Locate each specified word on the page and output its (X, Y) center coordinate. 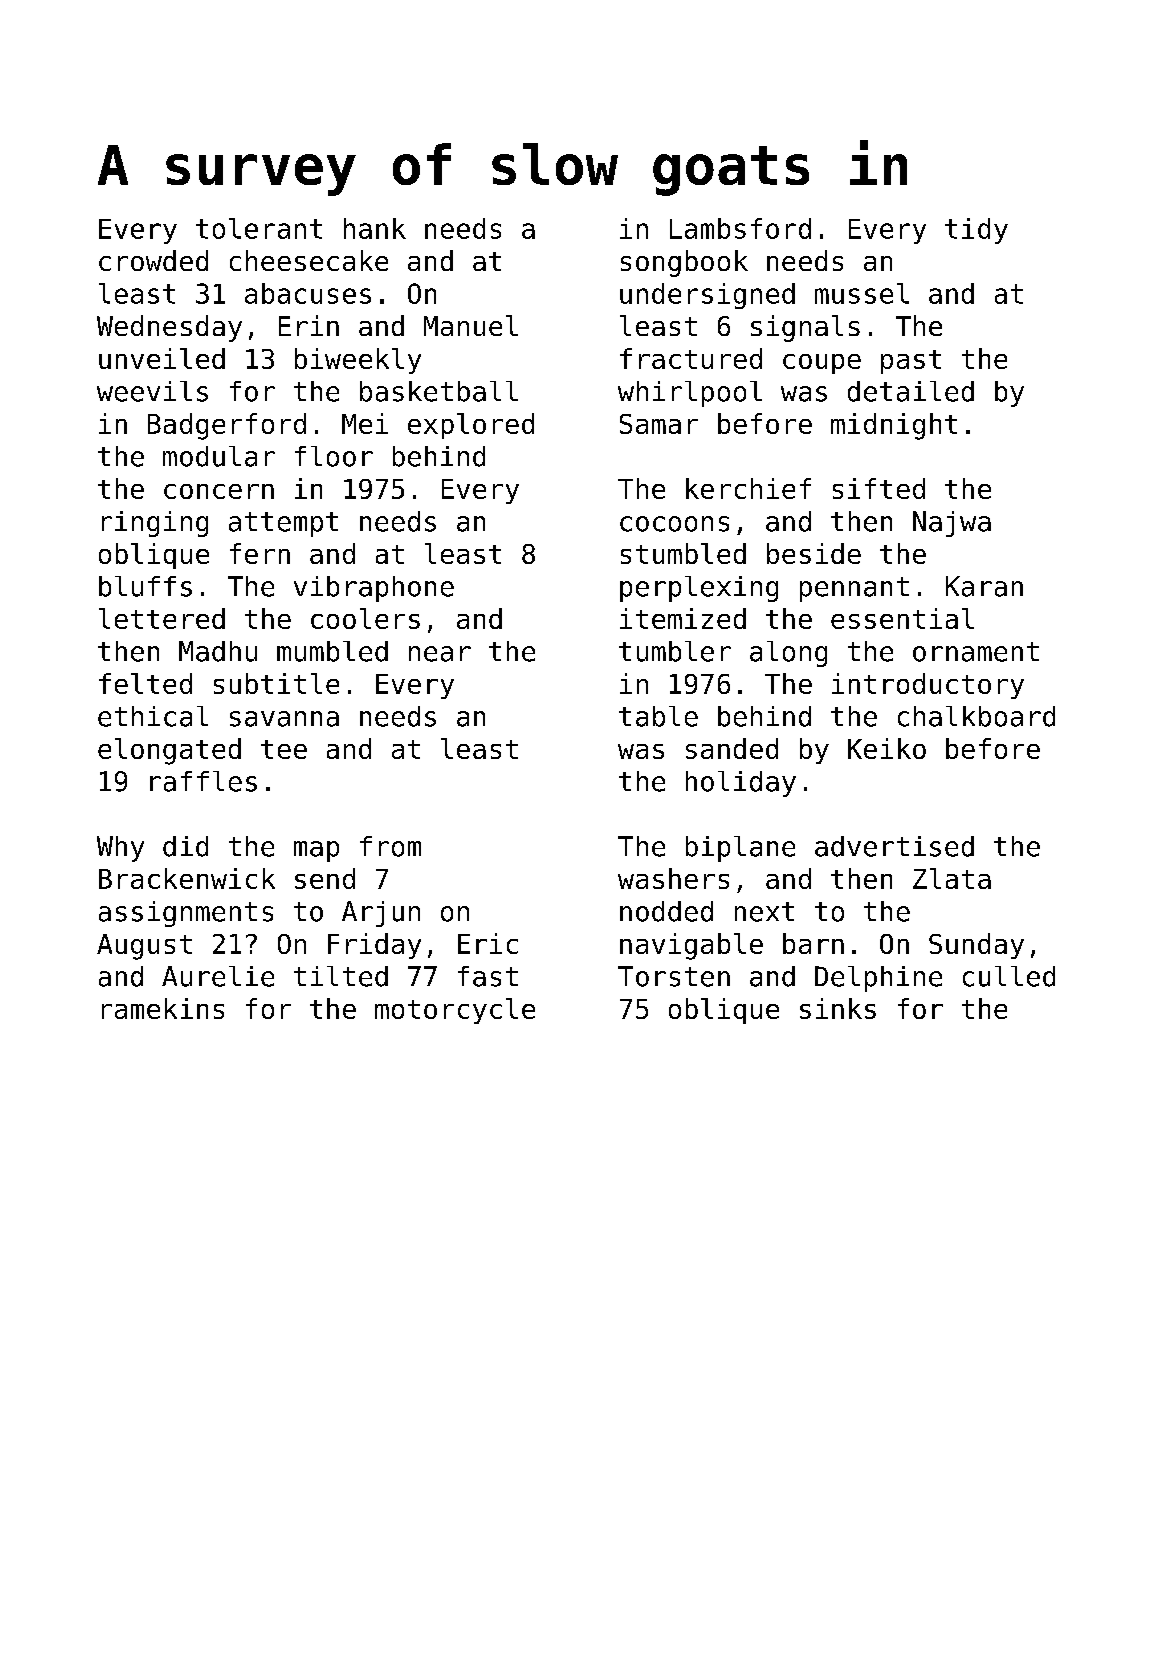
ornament (976, 652)
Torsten (674, 976)
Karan (984, 586)
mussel (862, 293)
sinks (838, 1008)
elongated (169, 751)
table (658, 716)
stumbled (683, 553)
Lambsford (740, 228)
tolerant (259, 228)
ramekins (163, 1008)
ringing (155, 524)
